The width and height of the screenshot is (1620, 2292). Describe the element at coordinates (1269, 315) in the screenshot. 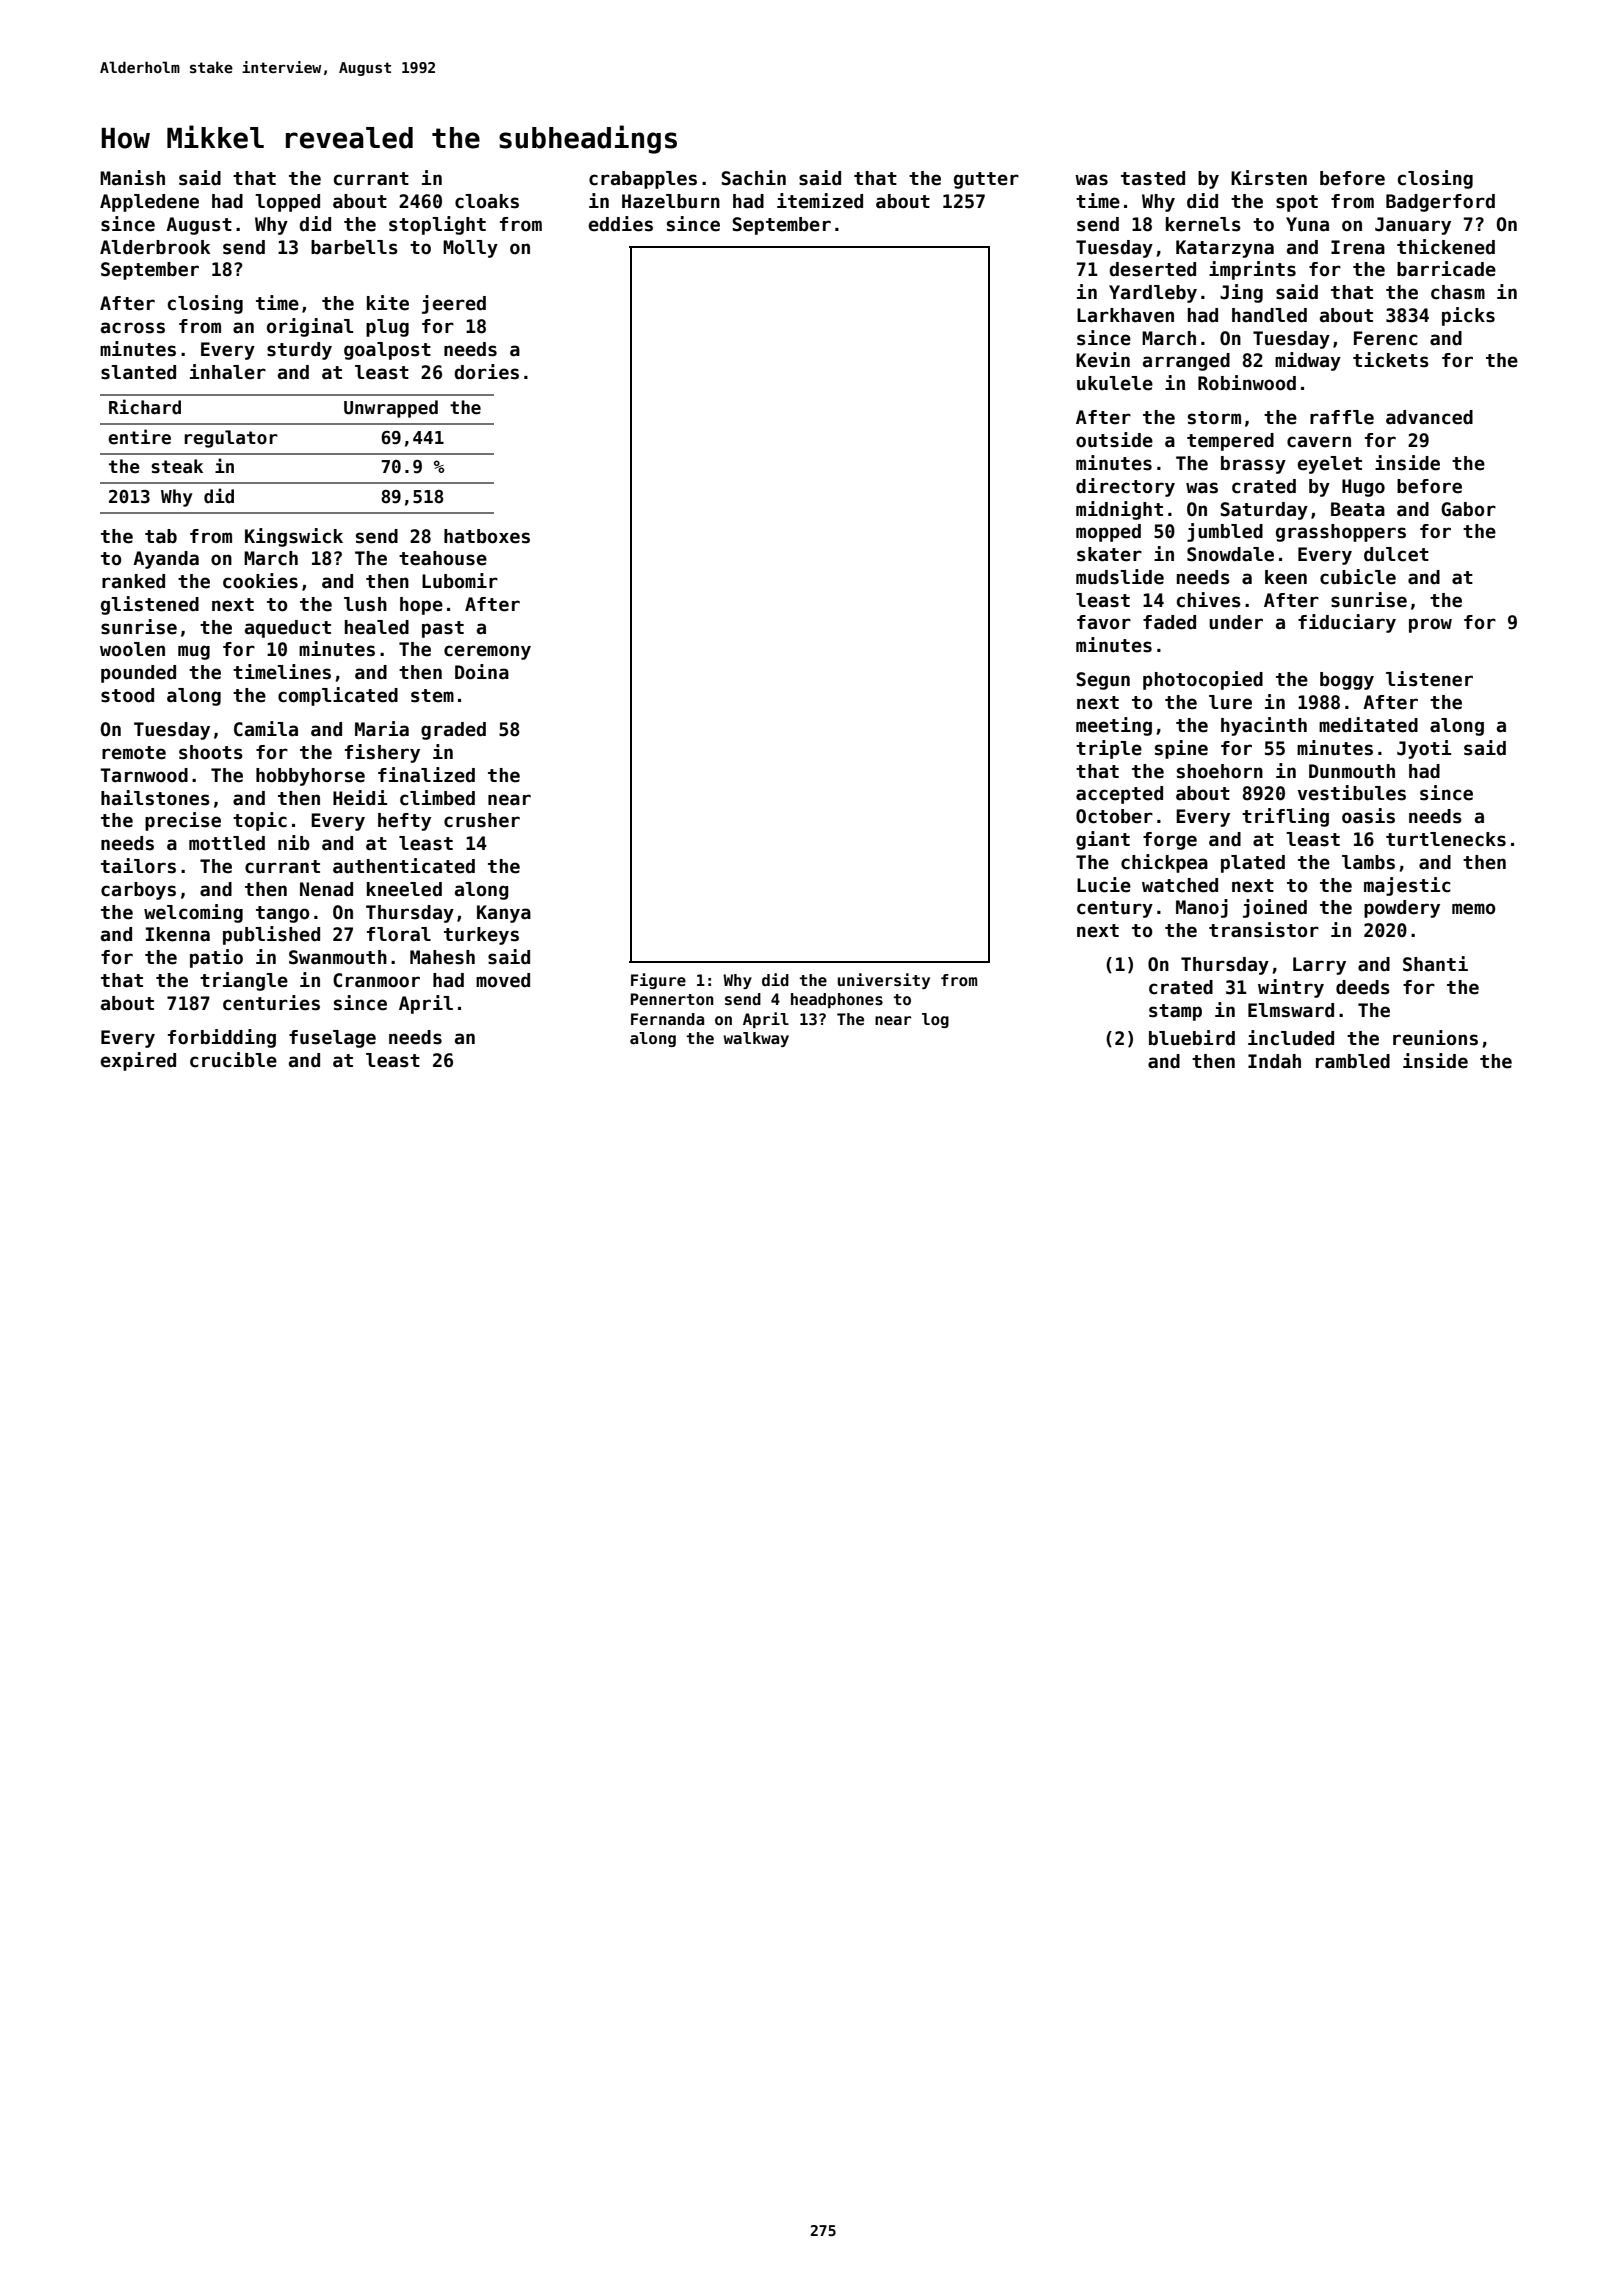

I see `handled` at that location.
